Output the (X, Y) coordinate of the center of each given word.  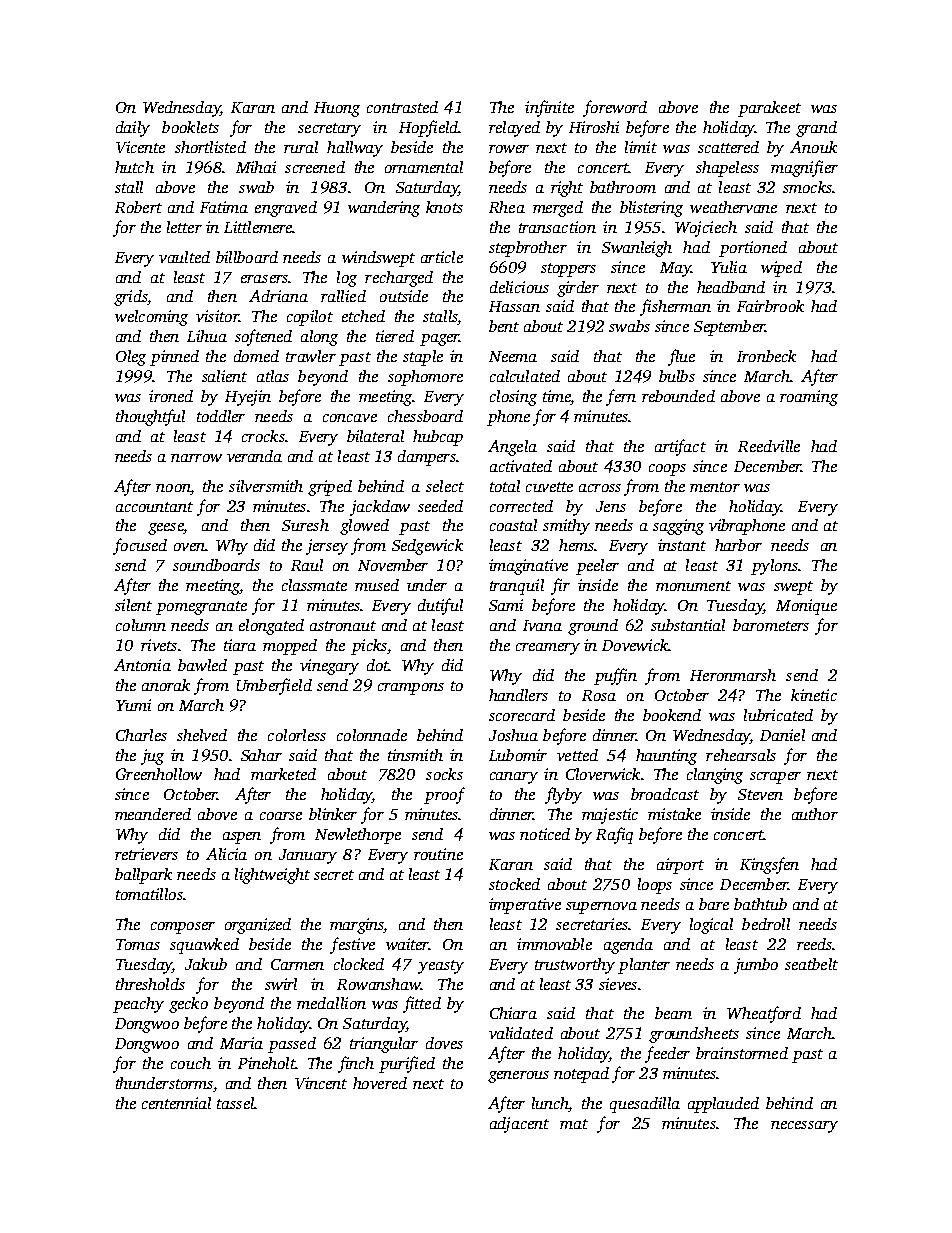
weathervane (733, 207)
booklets (190, 127)
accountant (154, 507)
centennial (176, 1103)
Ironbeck (766, 356)
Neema (513, 356)
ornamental (424, 167)
